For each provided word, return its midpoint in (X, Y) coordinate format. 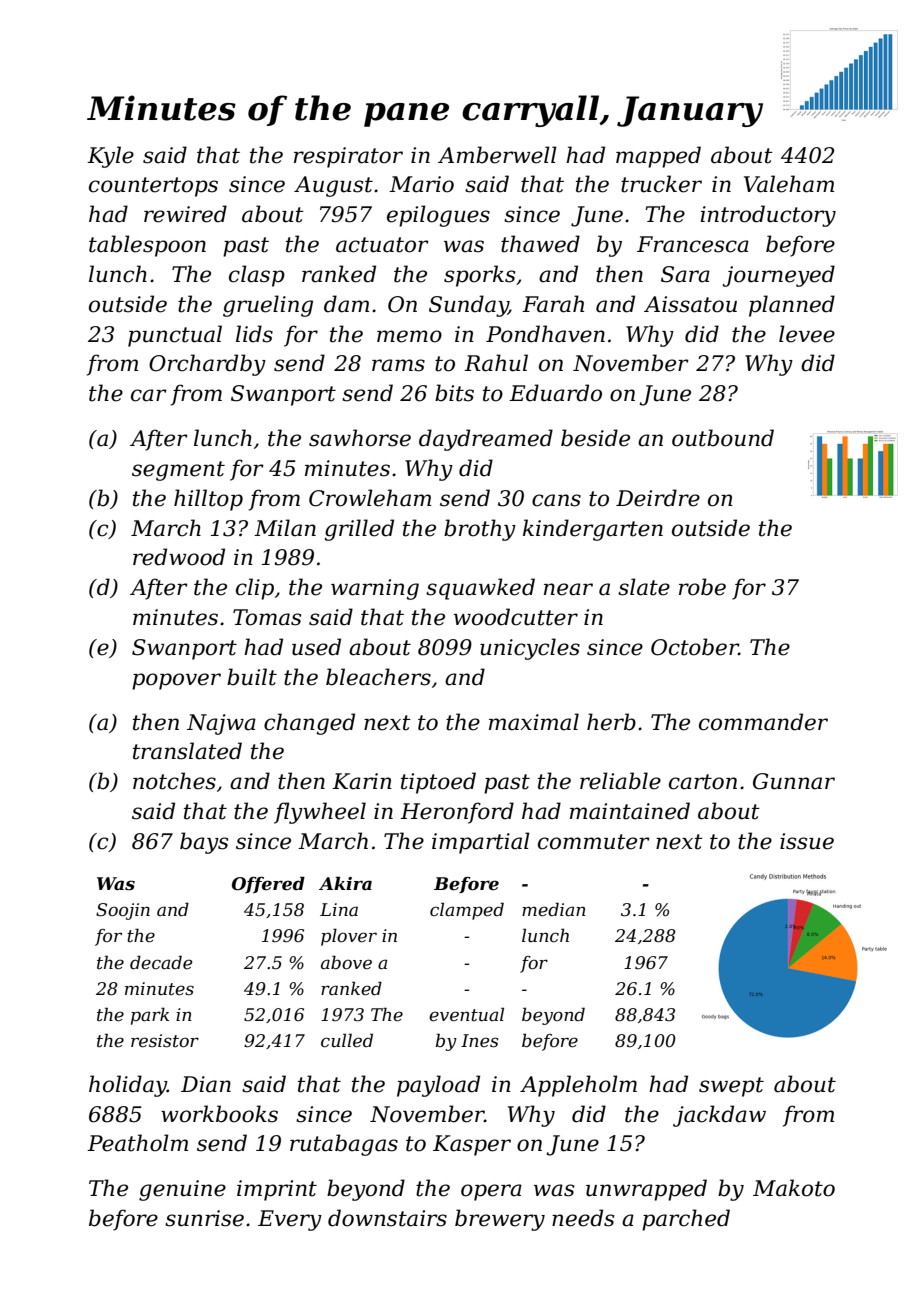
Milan (285, 528)
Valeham (789, 184)
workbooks (219, 1114)
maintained (630, 811)
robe (702, 587)
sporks (479, 276)
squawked (480, 589)
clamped (467, 911)
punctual (175, 336)
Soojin (123, 911)
